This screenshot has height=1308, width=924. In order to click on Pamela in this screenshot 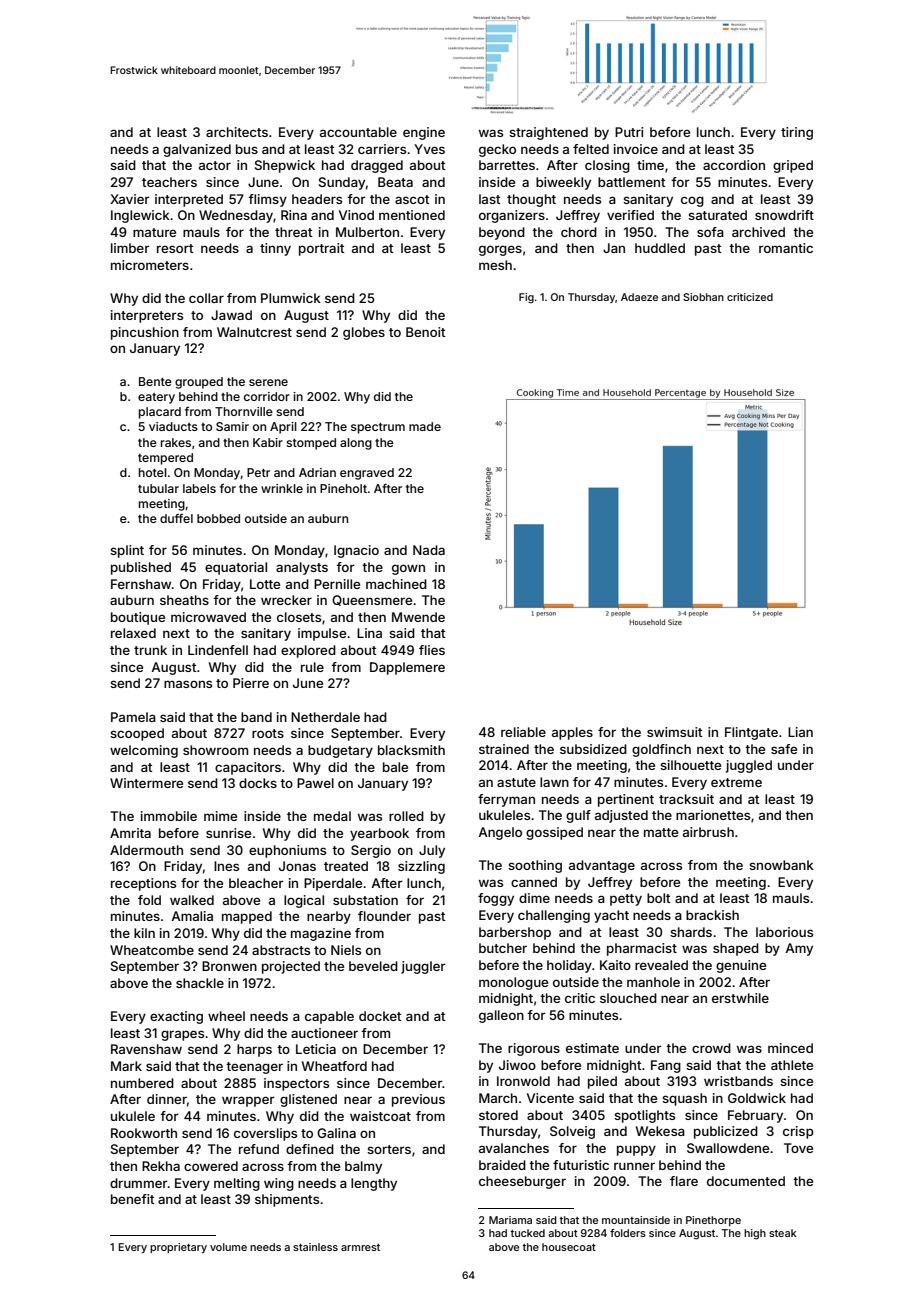, I will do `click(133, 717)`.
